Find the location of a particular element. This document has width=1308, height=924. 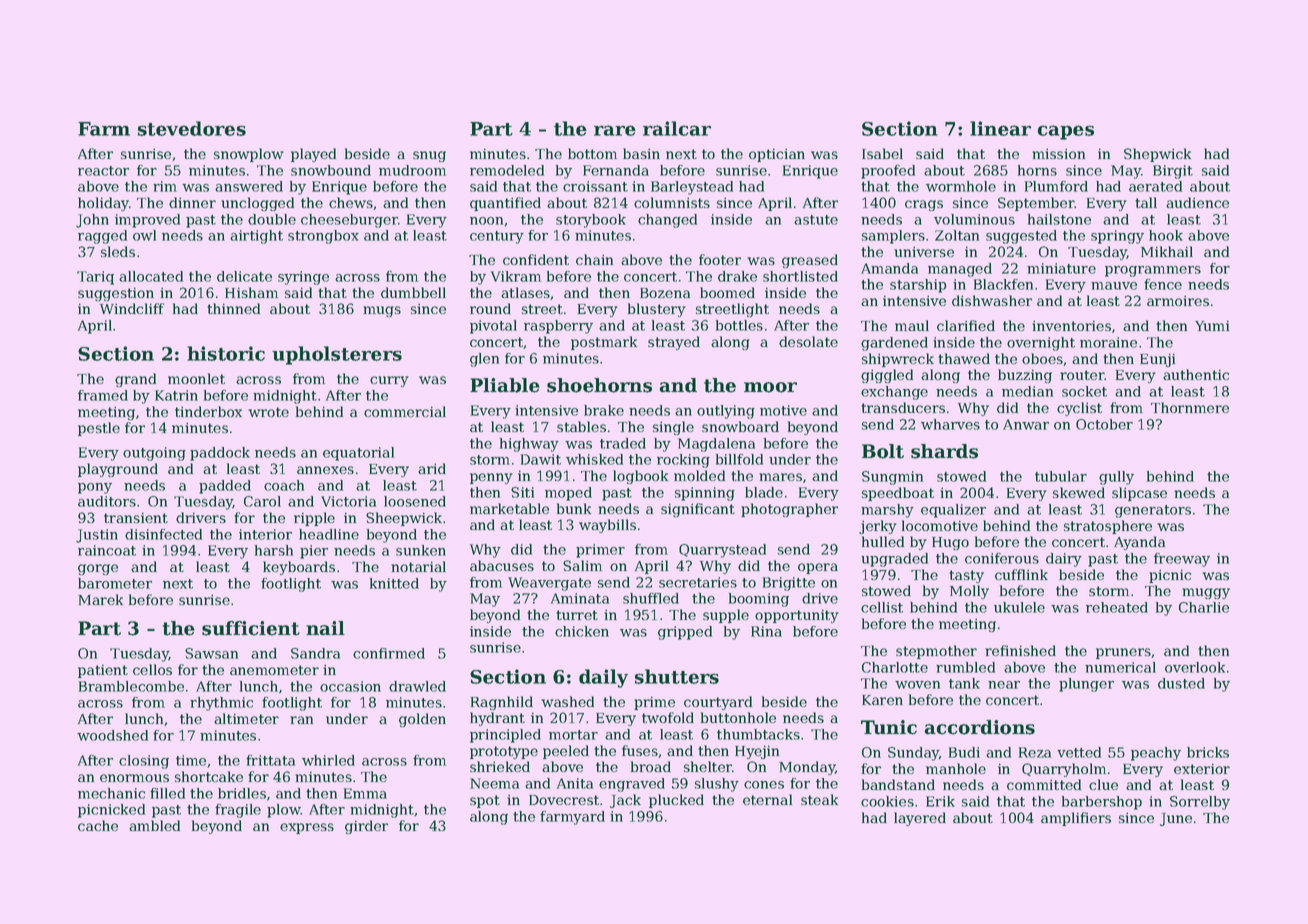

eternal is located at coordinates (767, 799).
